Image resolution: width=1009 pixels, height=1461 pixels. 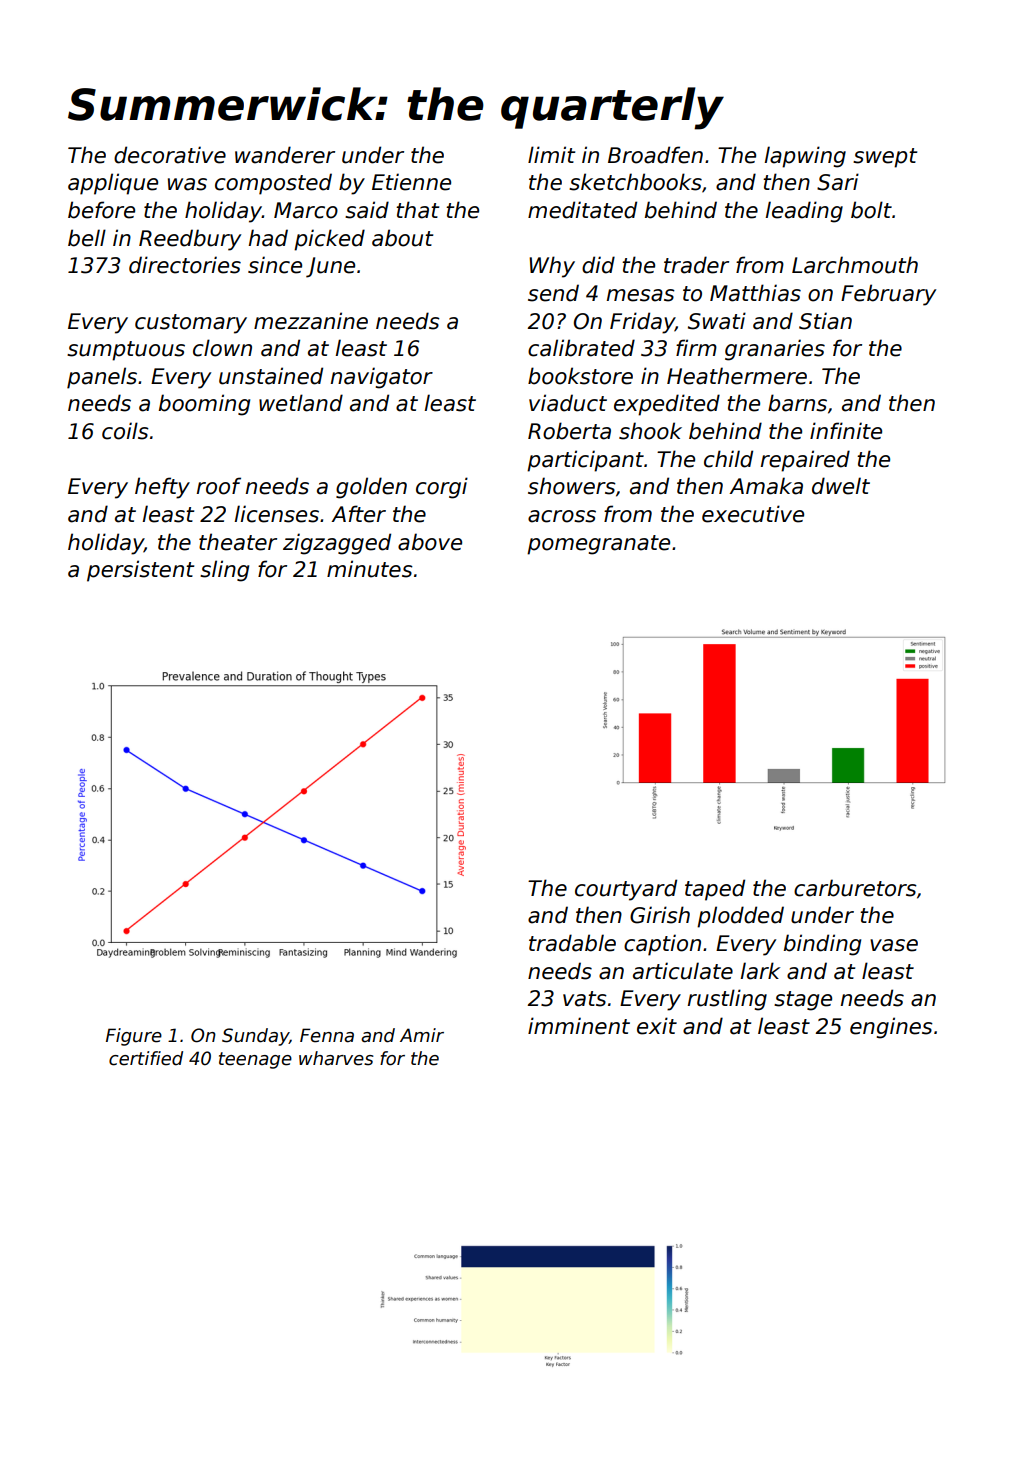 I want to click on above, so click(x=430, y=542).
